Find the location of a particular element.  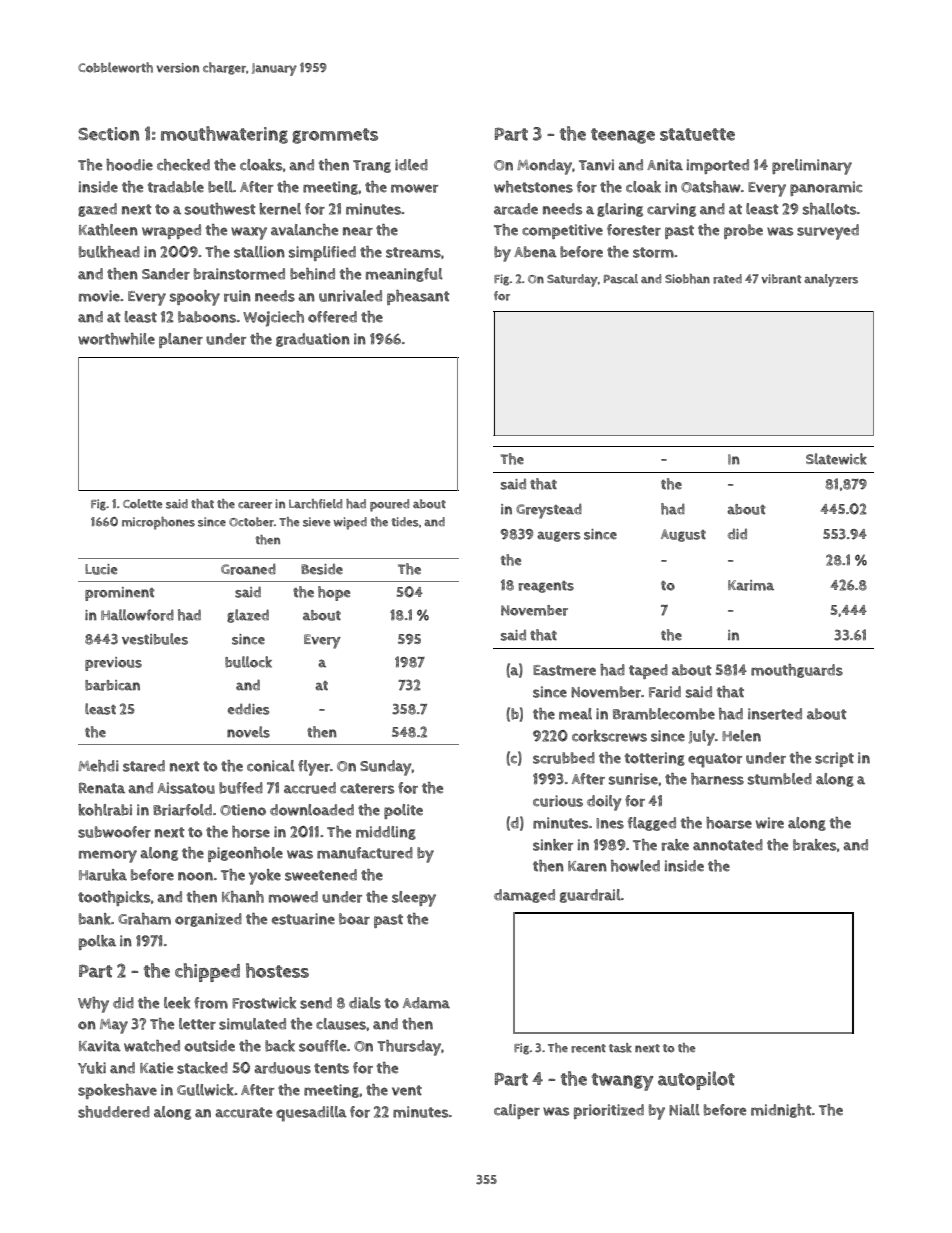

Helen is located at coordinates (741, 736).
